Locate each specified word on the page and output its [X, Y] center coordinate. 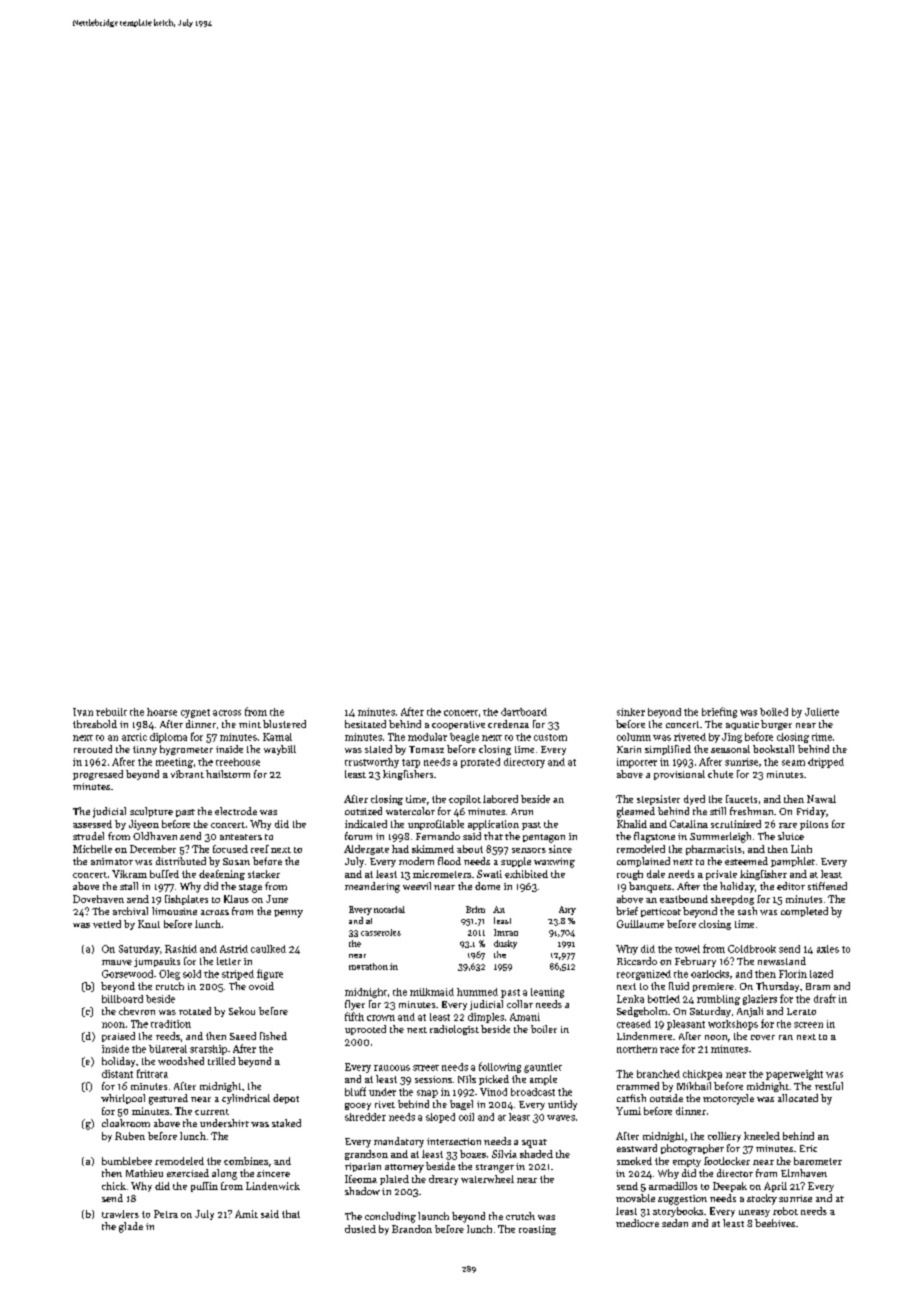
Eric [808, 1148]
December [153, 849]
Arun [522, 811]
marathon [368, 966]
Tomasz [426, 749]
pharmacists [714, 850]
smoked [634, 1161]
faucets [741, 799]
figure [270, 974]
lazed [821, 974]
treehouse [238, 762]
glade [131, 1227]
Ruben [130, 1136]
